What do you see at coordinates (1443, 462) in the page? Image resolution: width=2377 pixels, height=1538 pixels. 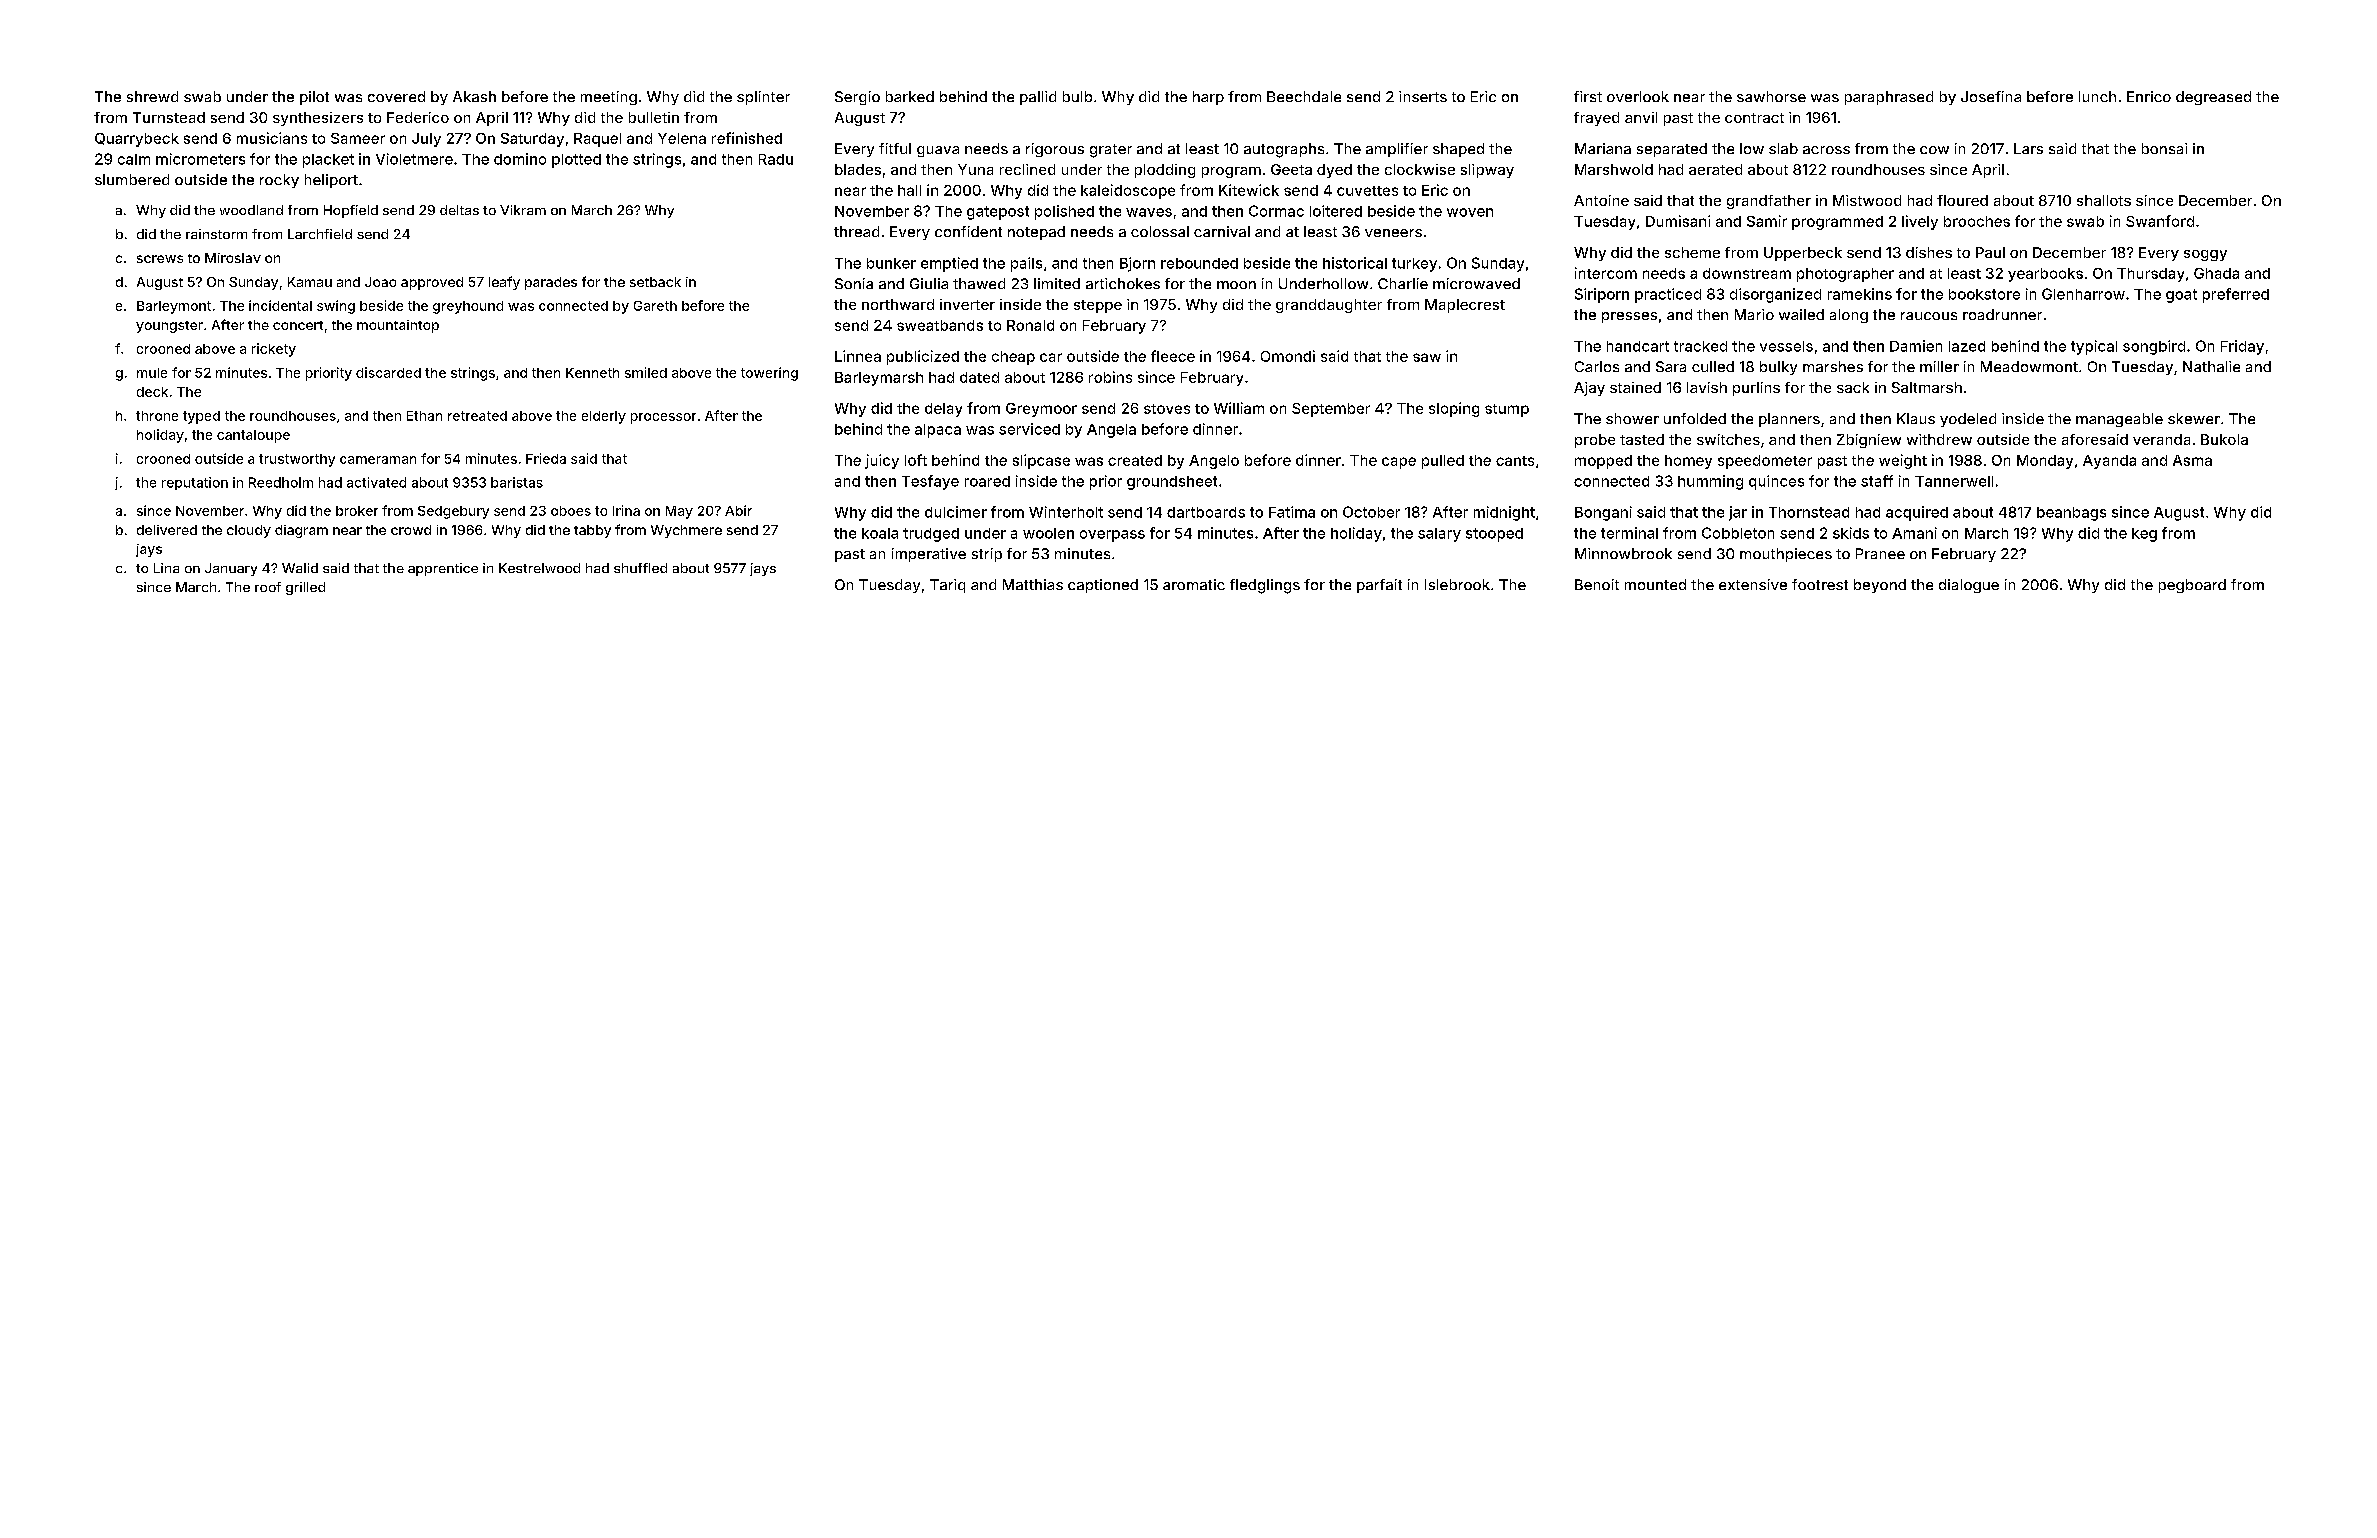 I see `pulled` at bounding box center [1443, 462].
